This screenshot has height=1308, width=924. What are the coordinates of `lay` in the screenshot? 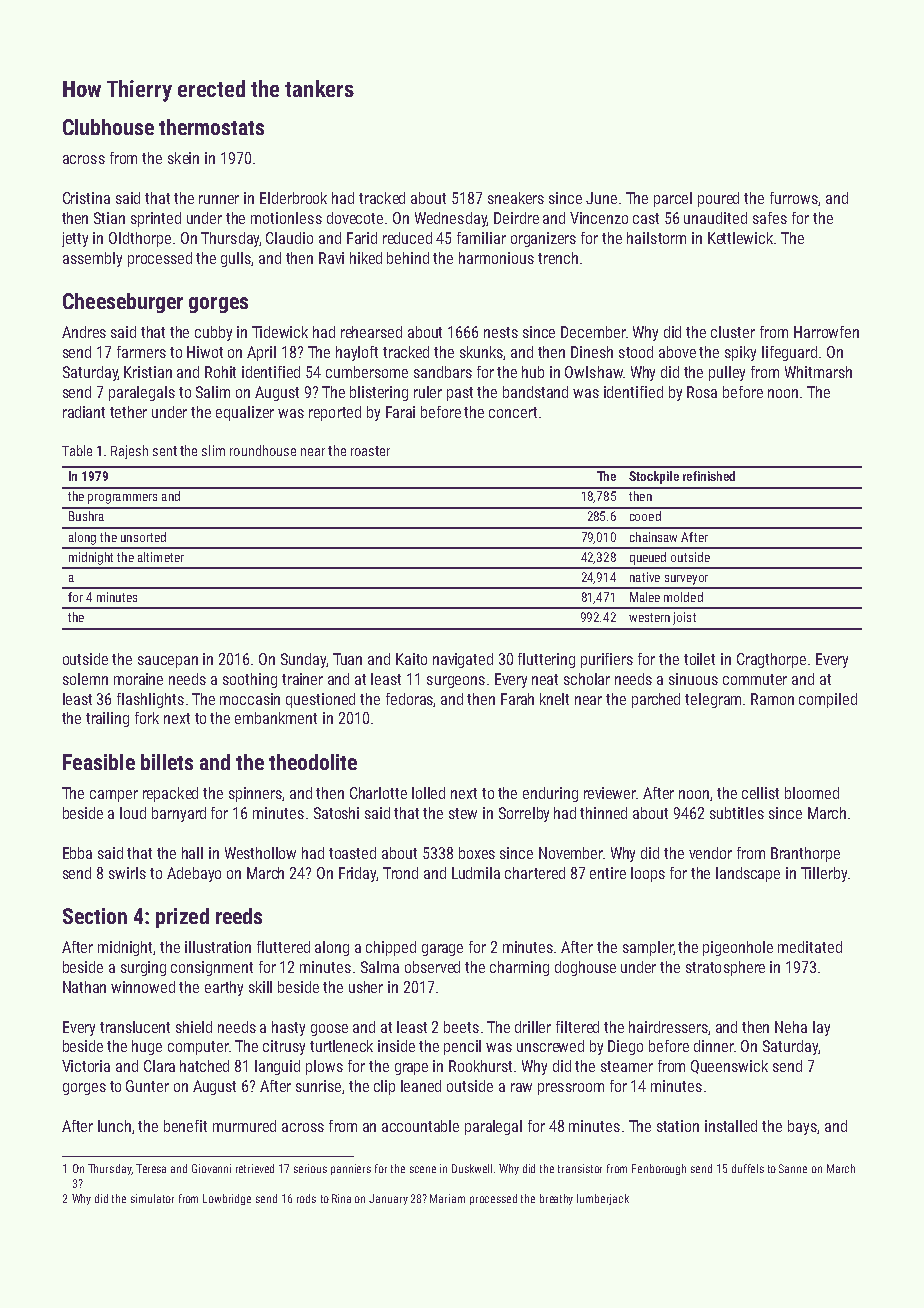 It's located at (821, 1028).
